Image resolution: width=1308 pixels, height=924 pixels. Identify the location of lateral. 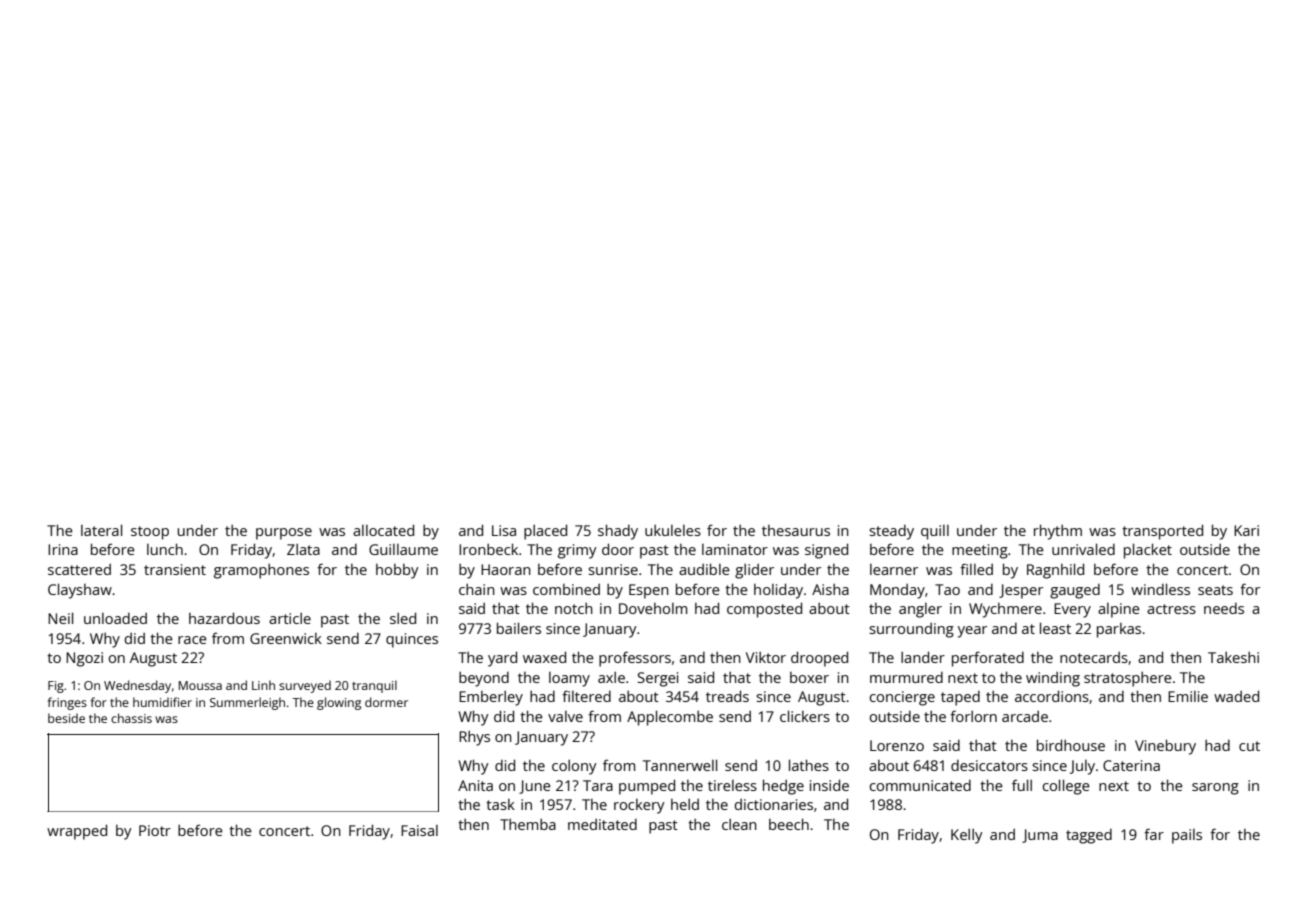
(101, 530).
